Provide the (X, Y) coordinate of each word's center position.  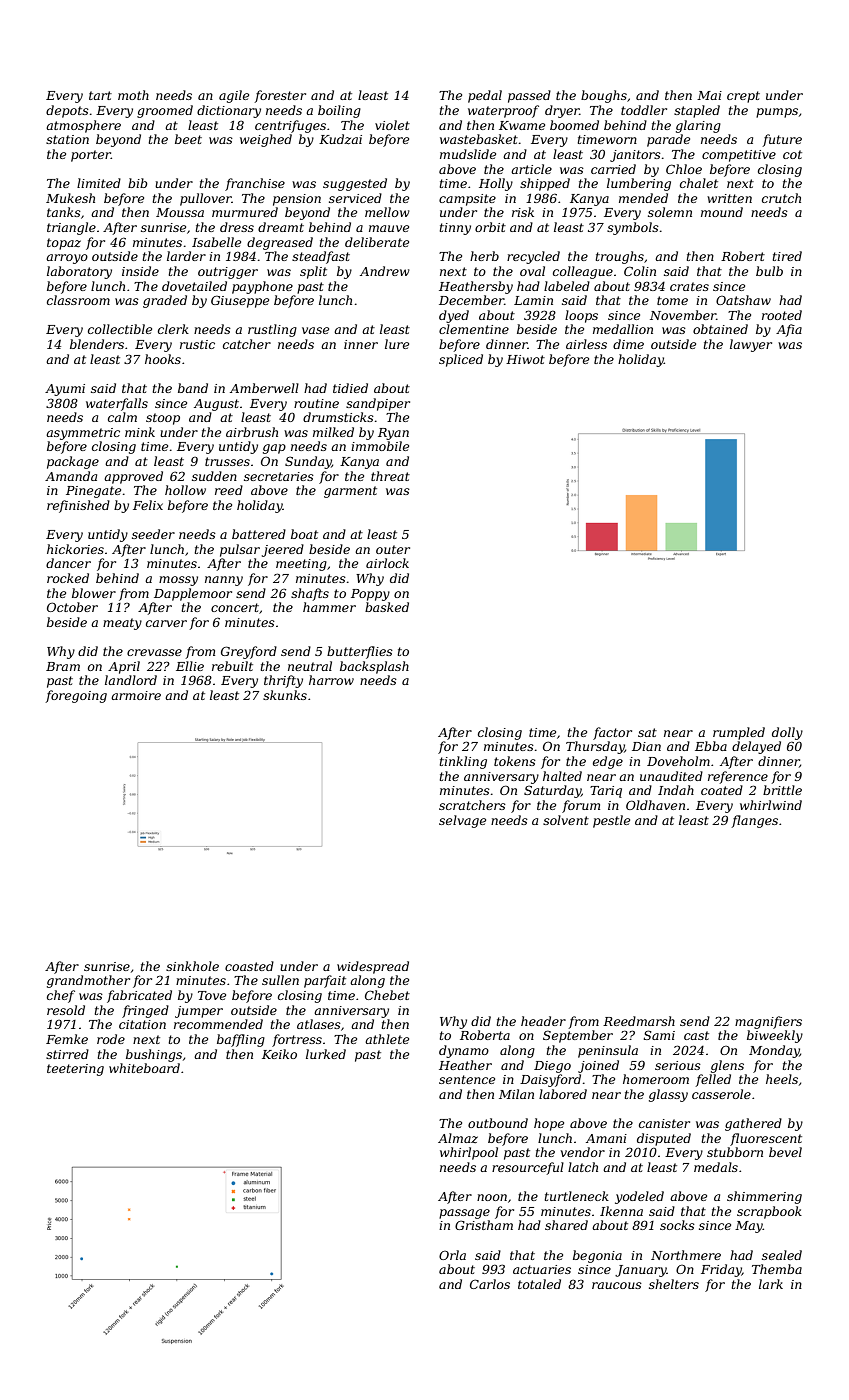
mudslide (468, 154)
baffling (241, 1040)
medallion (623, 329)
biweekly (775, 1036)
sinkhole (192, 966)
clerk (173, 329)
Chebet (387, 995)
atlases (319, 1024)
